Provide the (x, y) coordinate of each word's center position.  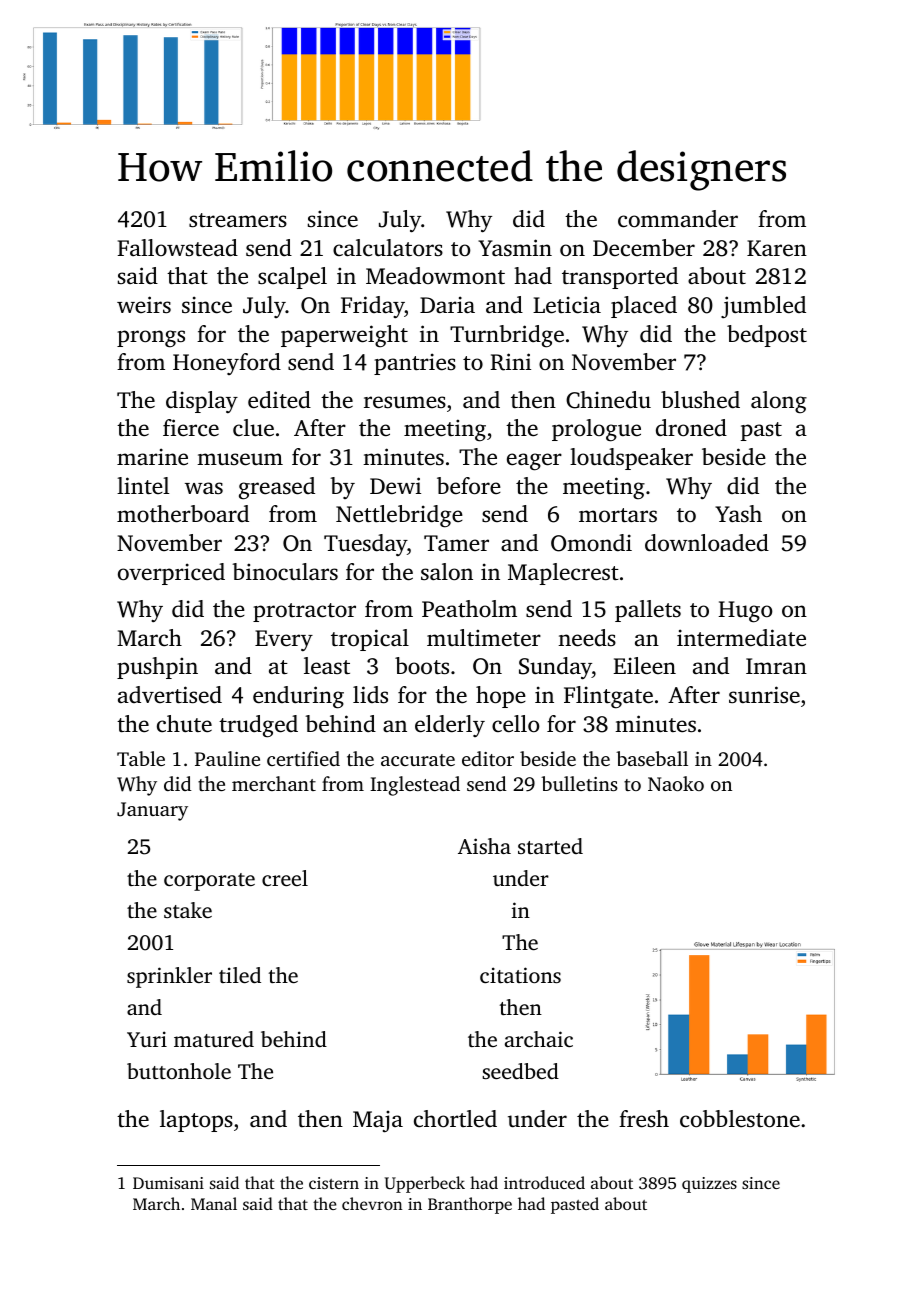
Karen (777, 248)
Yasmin (515, 247)
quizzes (709, 1185)
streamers (238, 220)
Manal (214, 1203)
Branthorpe (470, 1205)
